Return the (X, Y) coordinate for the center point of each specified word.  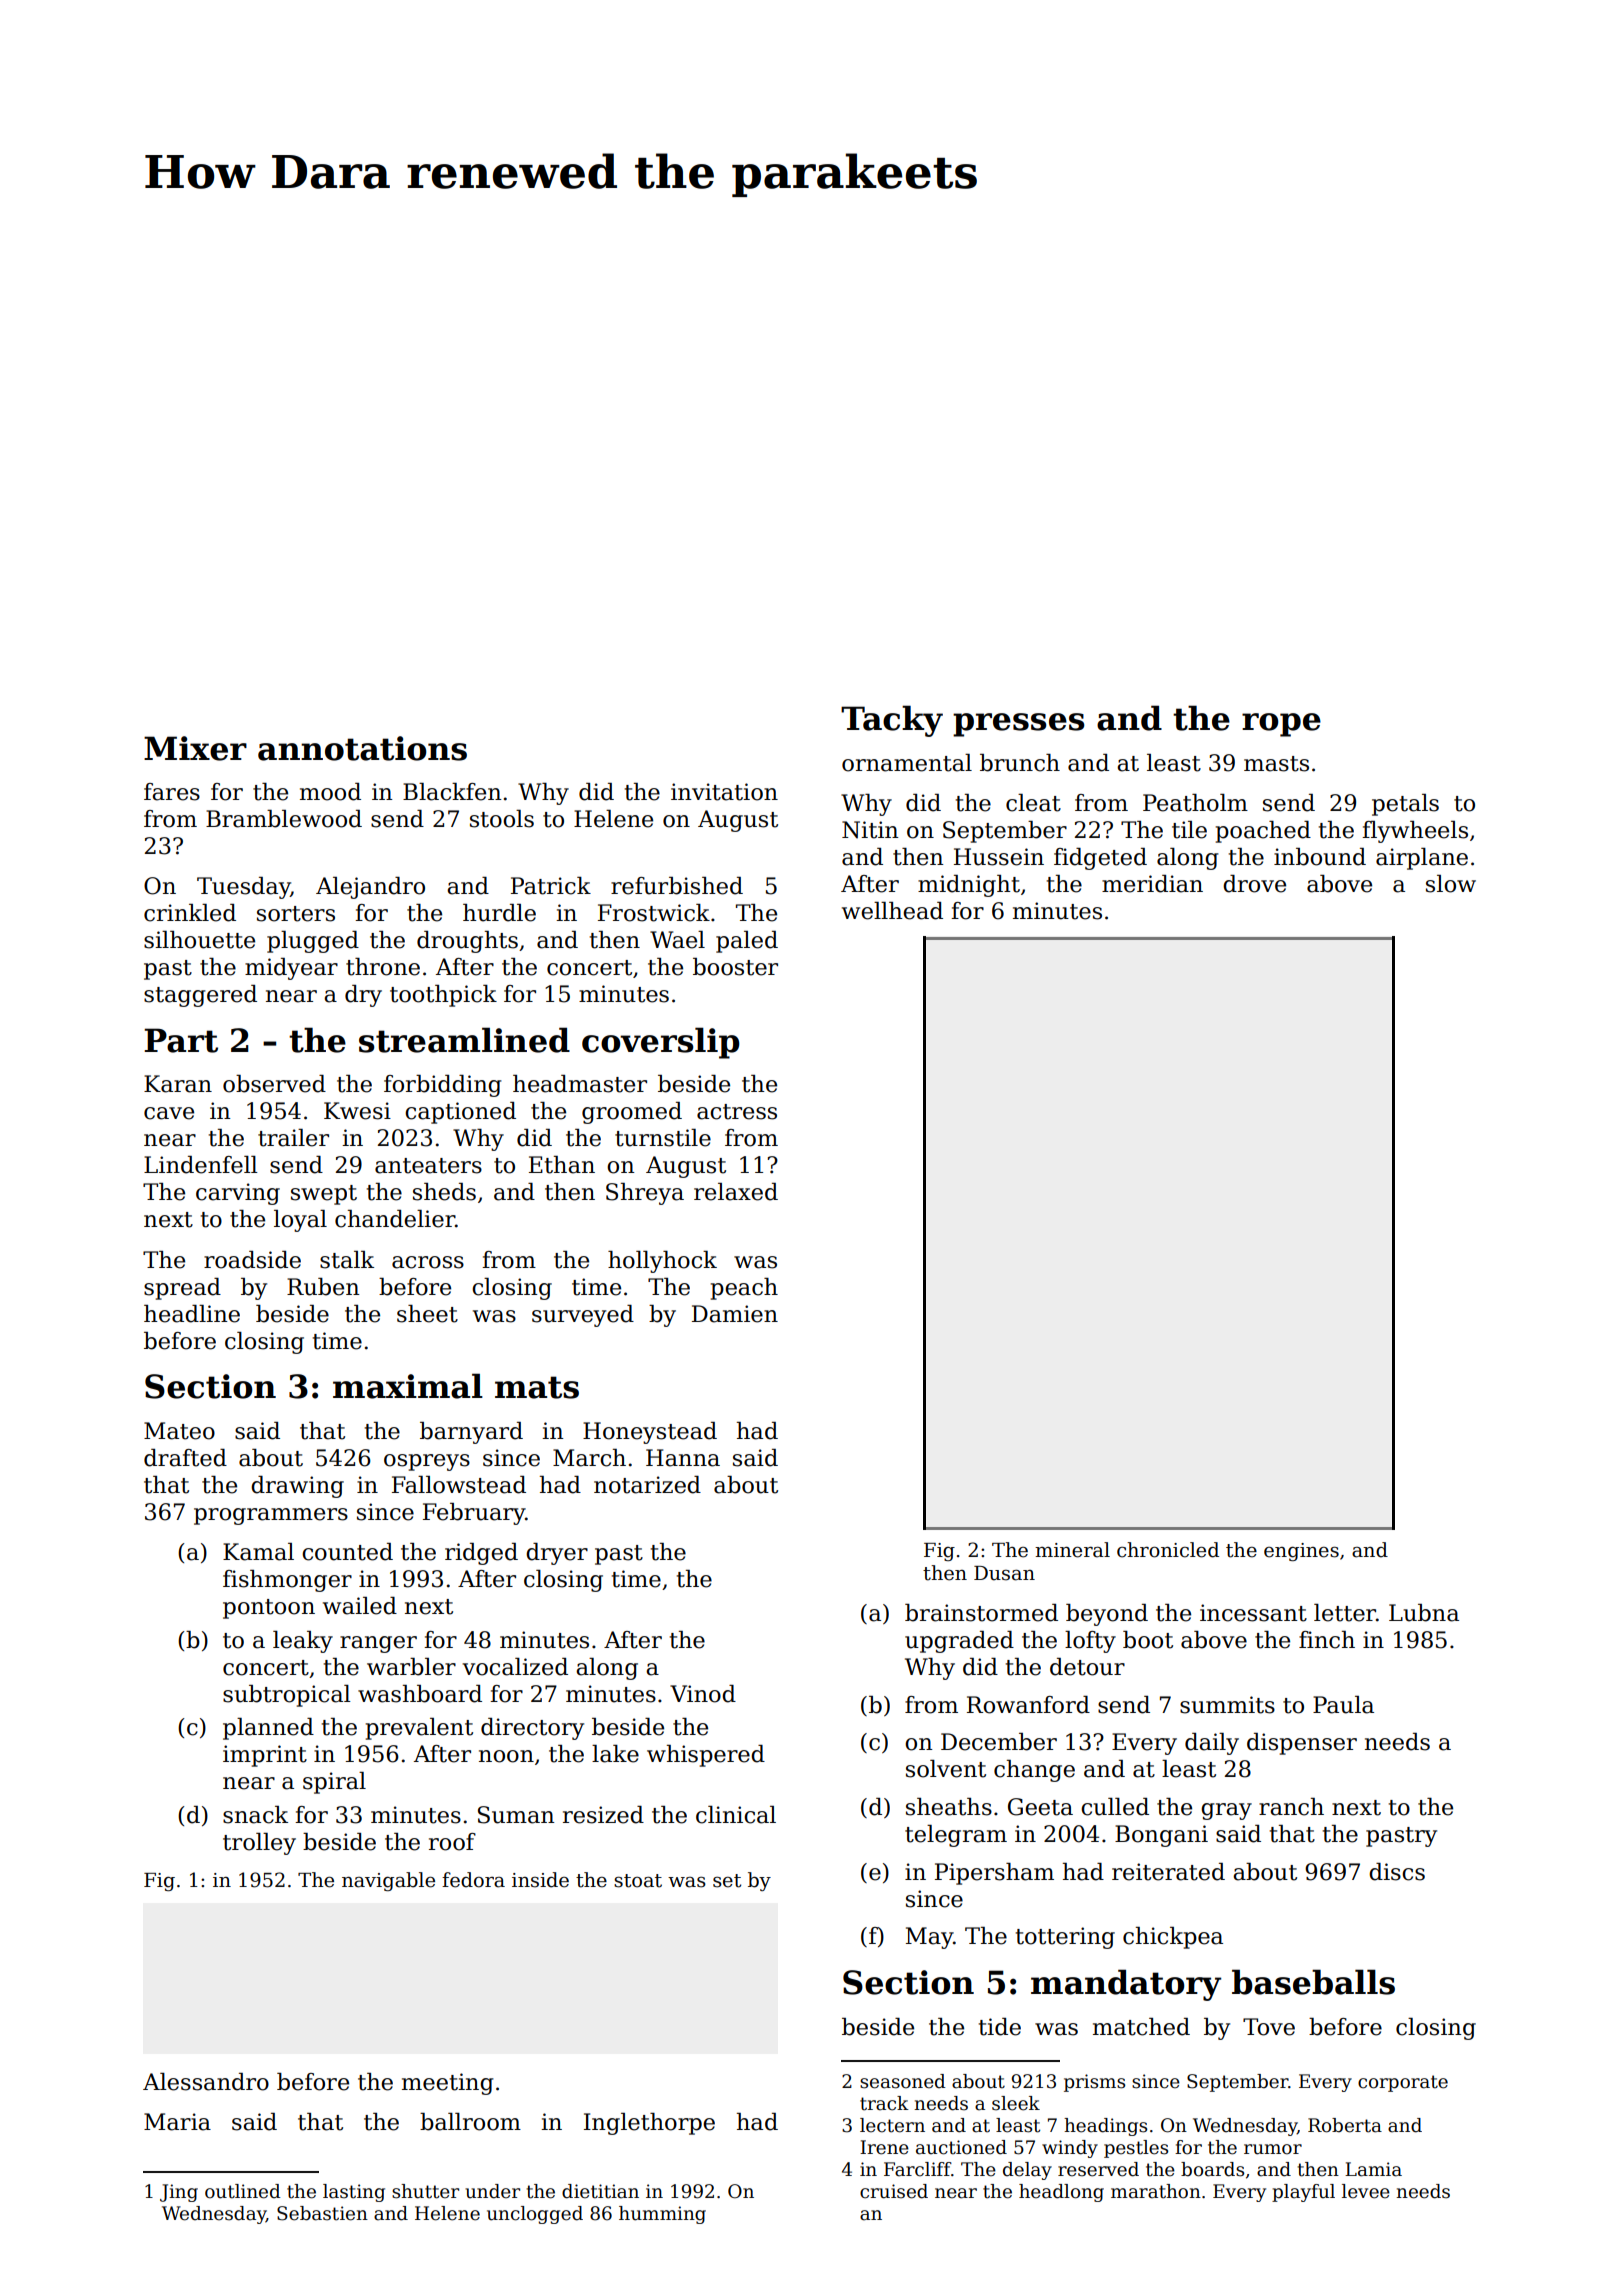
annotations (362, 748)
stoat (638, 1881)
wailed (360, 1606)
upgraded (959, 1642)
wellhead (892, 911)
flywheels (1415, 832)
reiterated (1168, 1872)
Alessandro (206, 2082)
